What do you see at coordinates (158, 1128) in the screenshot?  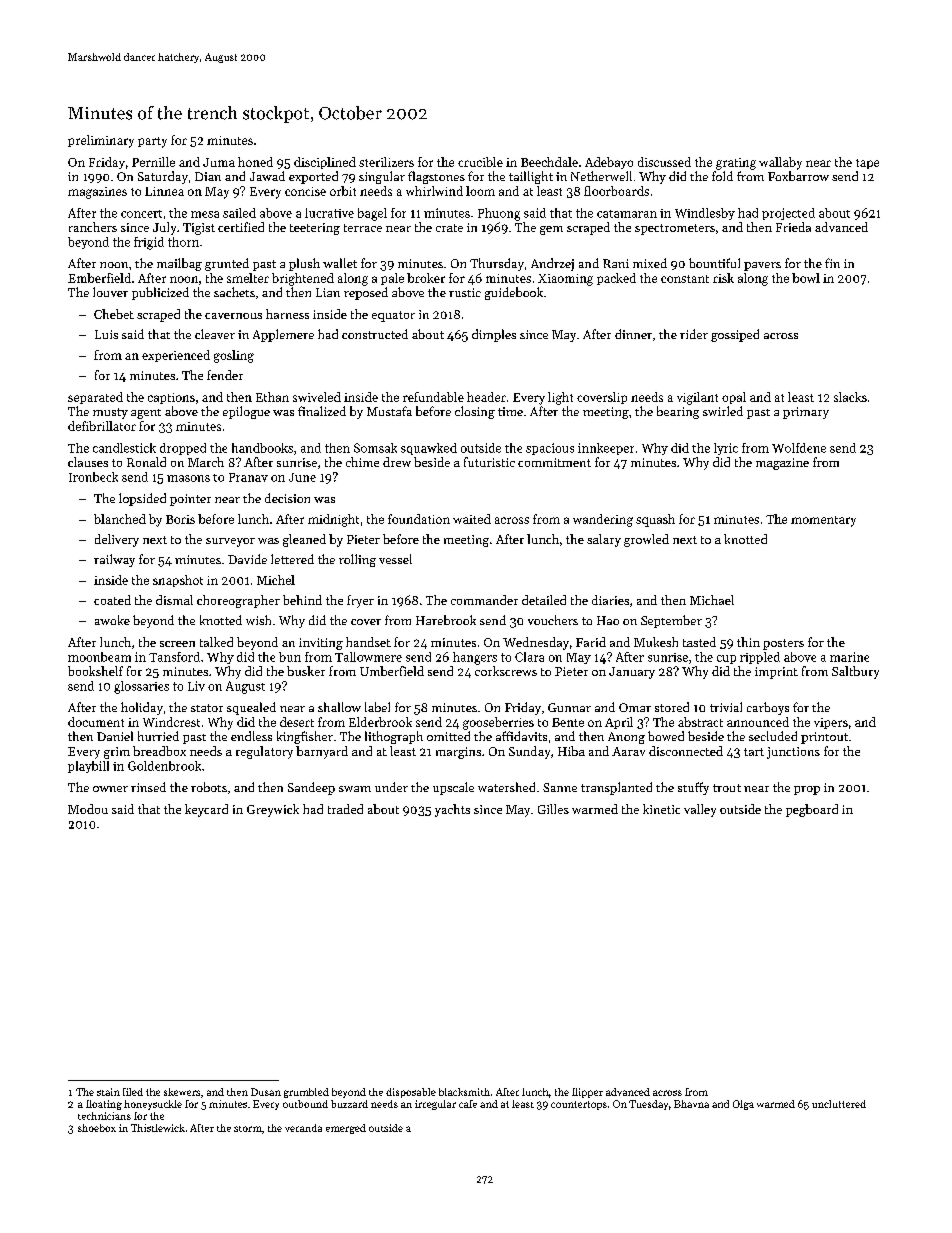 I see `Thistlewick` at bounding box center [158, 1128].
